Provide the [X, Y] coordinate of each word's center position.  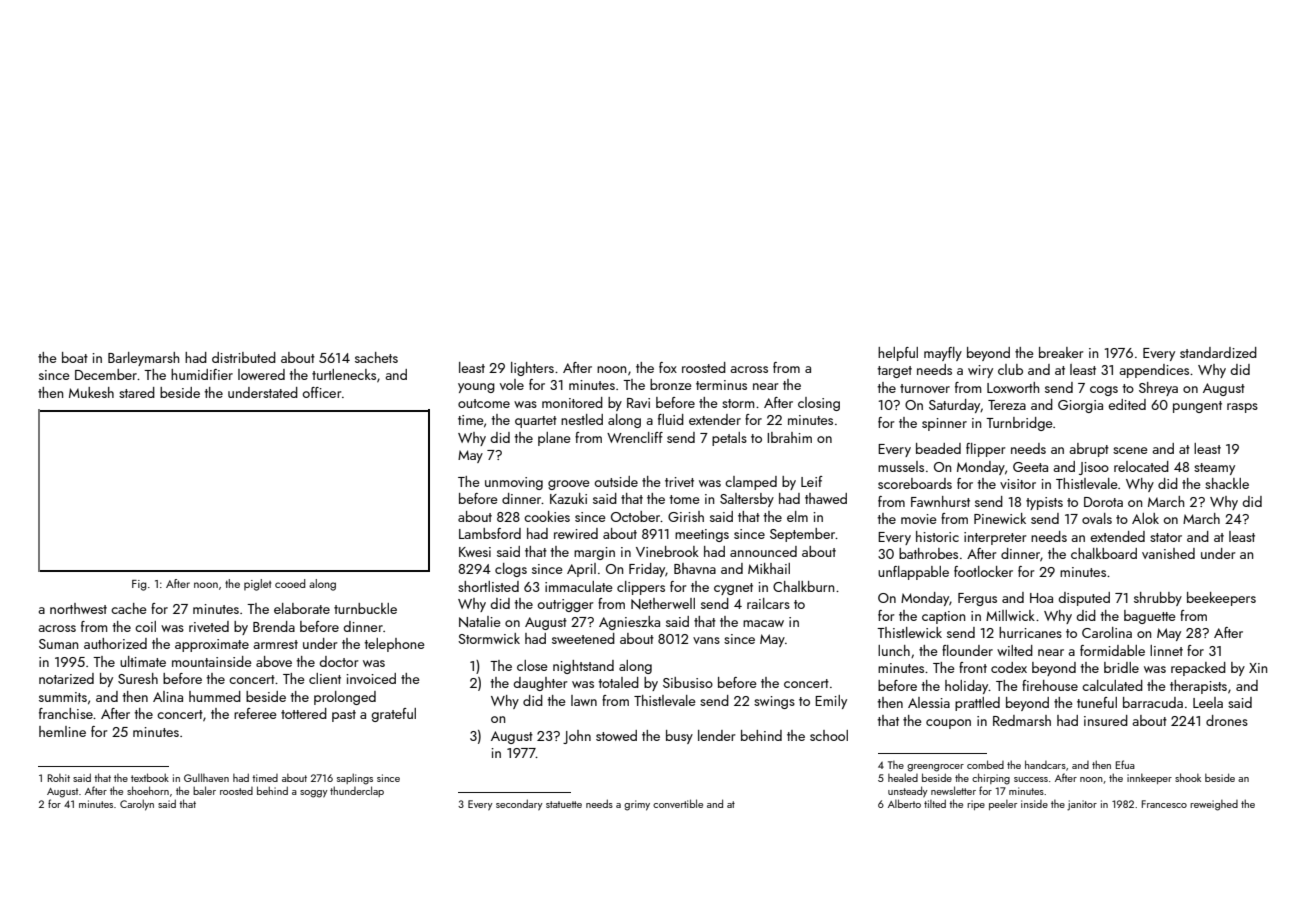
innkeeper [1149, 778]
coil [145, 626]
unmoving [514, 483]
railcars [768, 603]
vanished [1168, 553]
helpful [898, 354]
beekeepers [1221, 599]
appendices [1154, 371]
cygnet [733, 589]
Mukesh [91, 392]
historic [937, 536]
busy [679, 737]
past [344, 716]
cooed [290, 583]
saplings [355, 779]
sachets [376, 357]
